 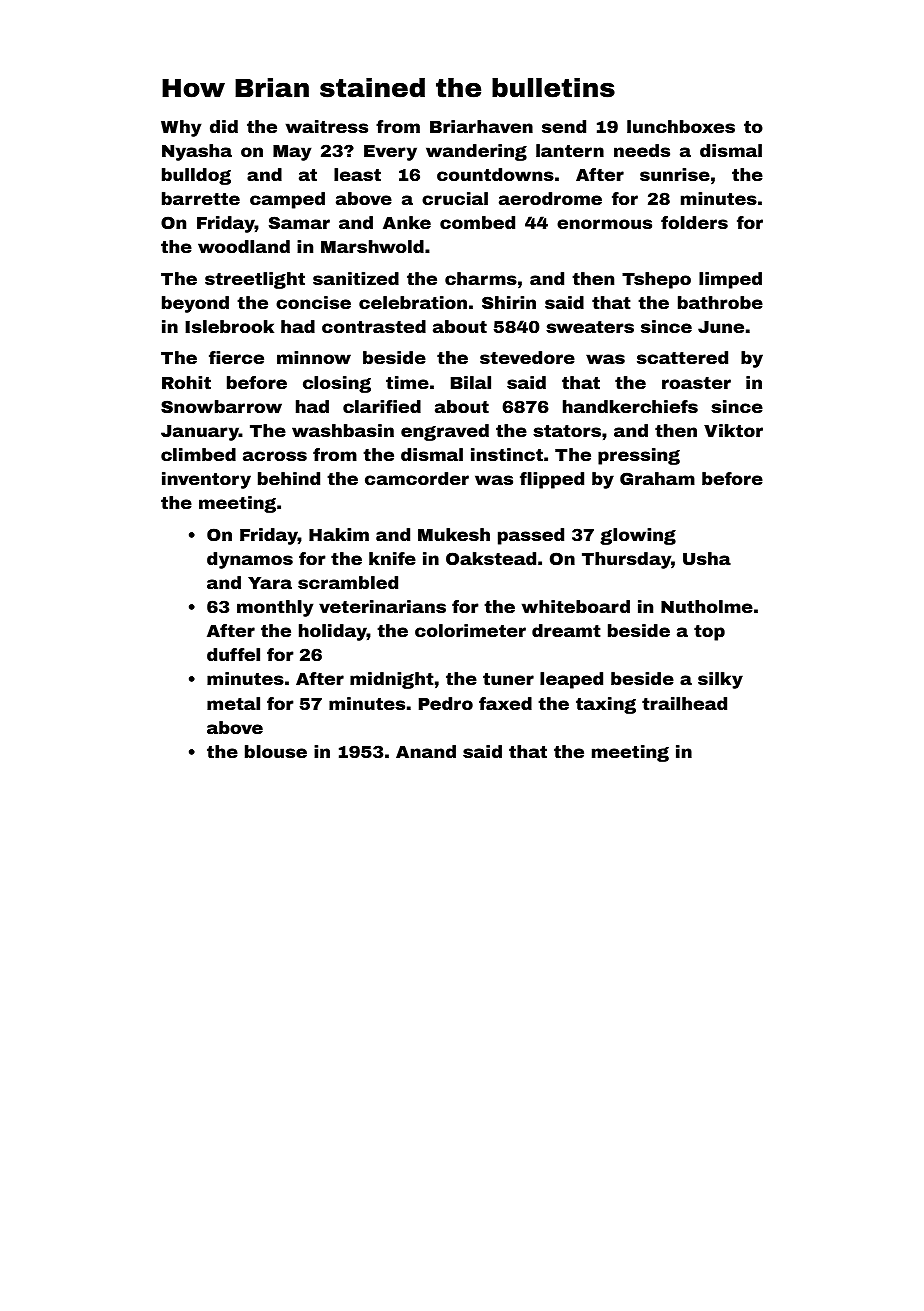 I want to click on waitress, so click(x=327, y=126).
